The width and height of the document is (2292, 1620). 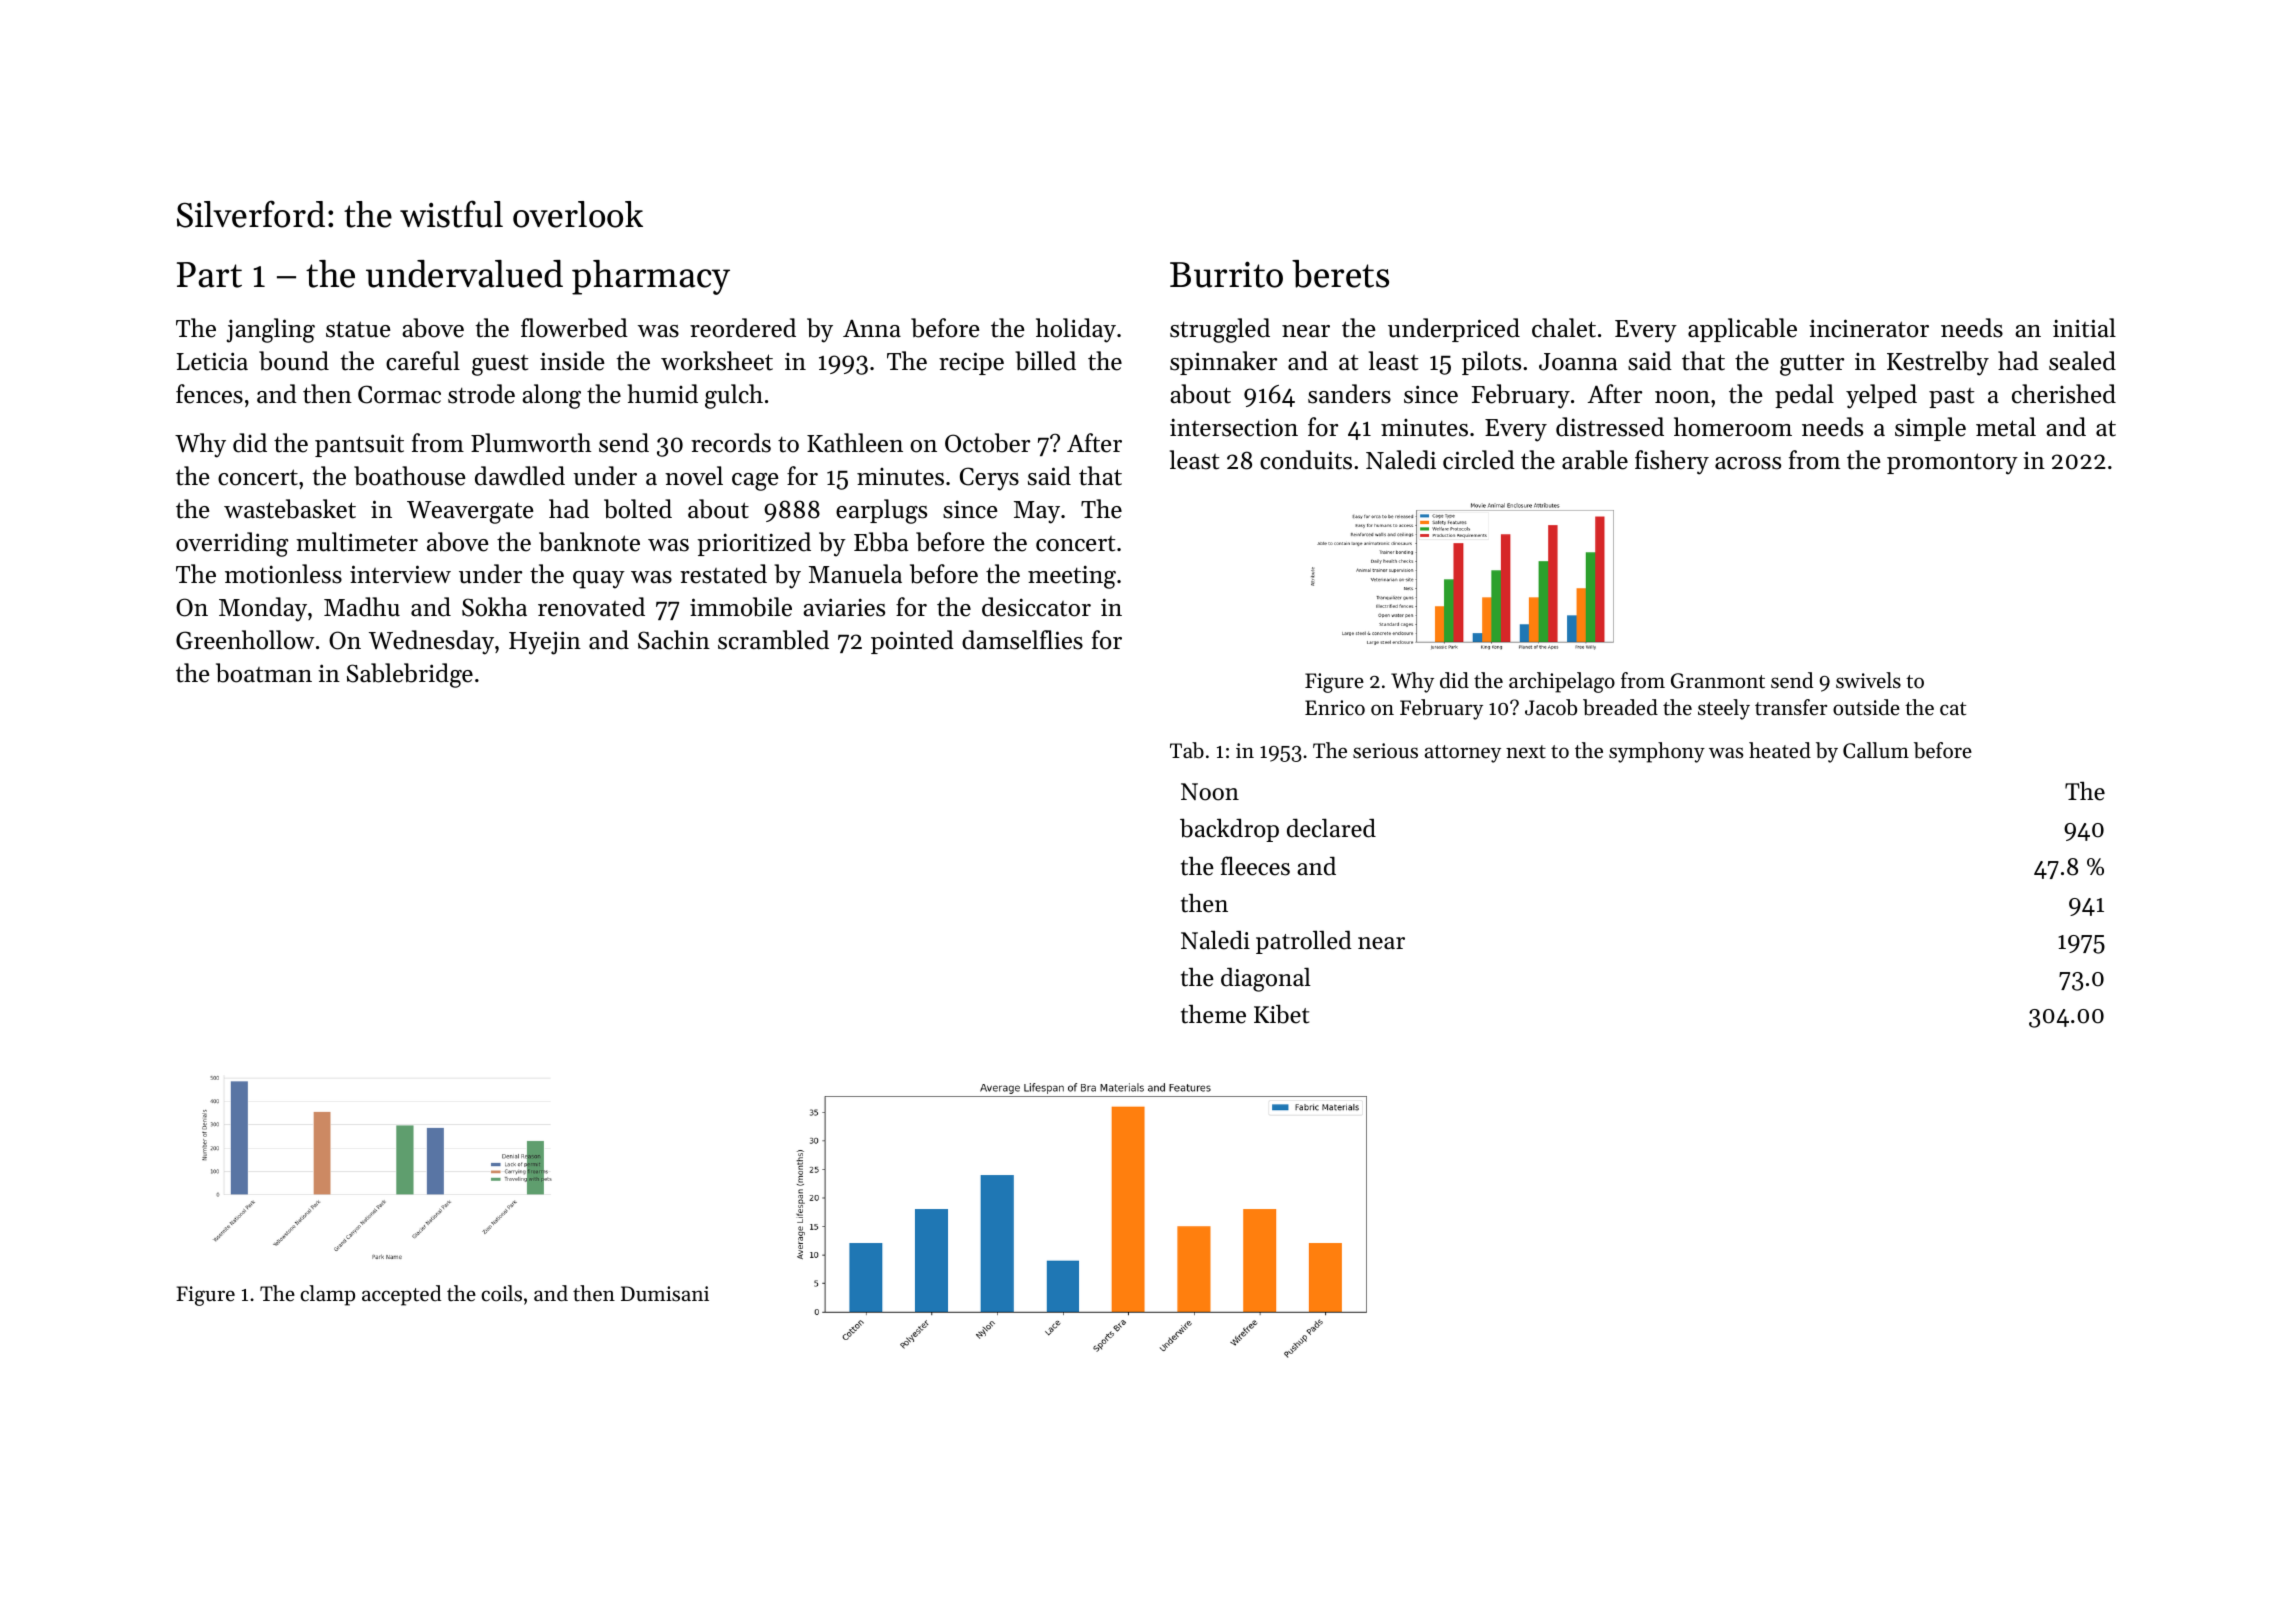 What do you see at coordinates (1234, 427) in the document?
I see `intersection` at bounding box center [1234, 427].
